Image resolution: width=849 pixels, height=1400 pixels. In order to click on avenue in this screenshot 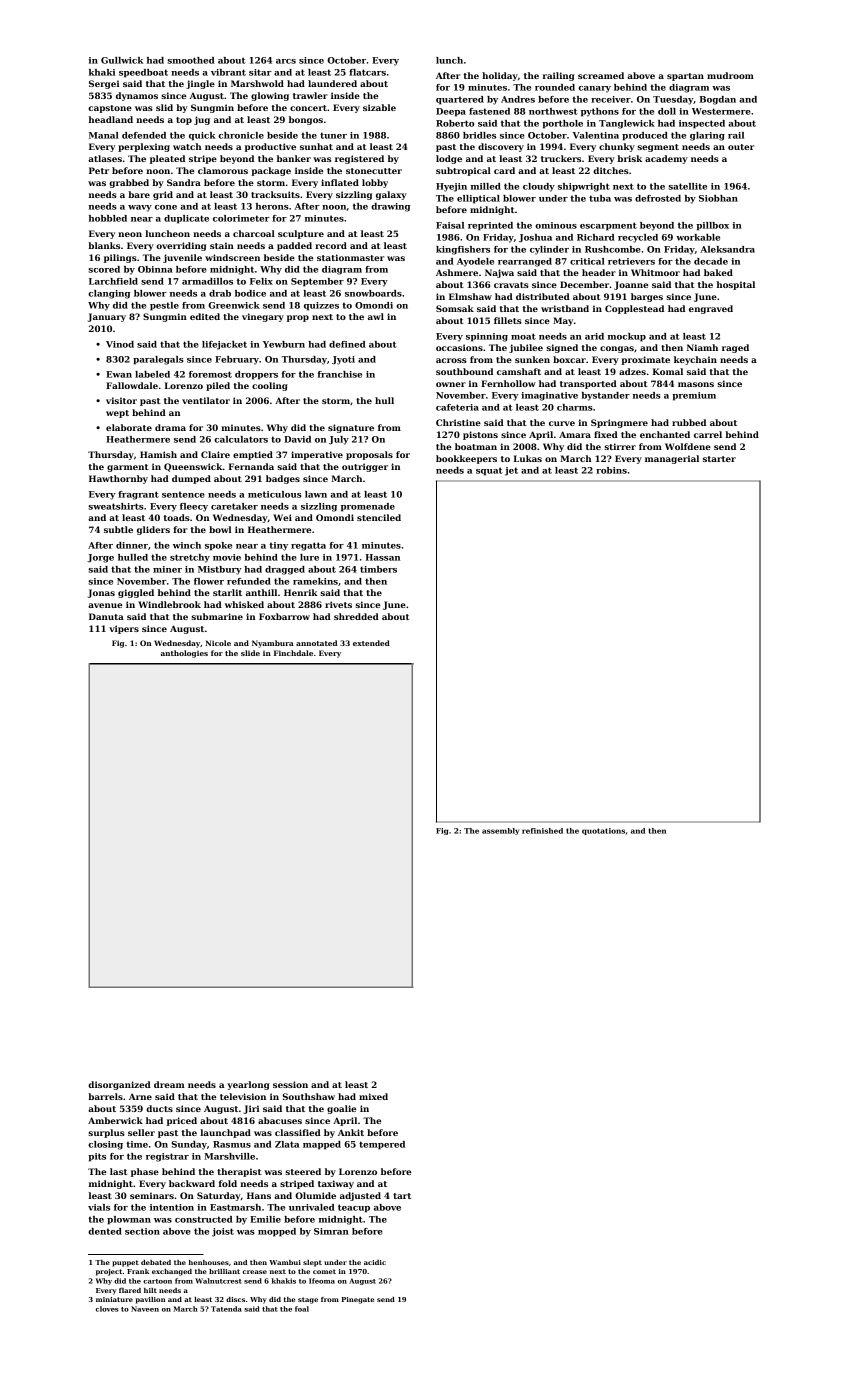, I will do `click(105, 605)`.
